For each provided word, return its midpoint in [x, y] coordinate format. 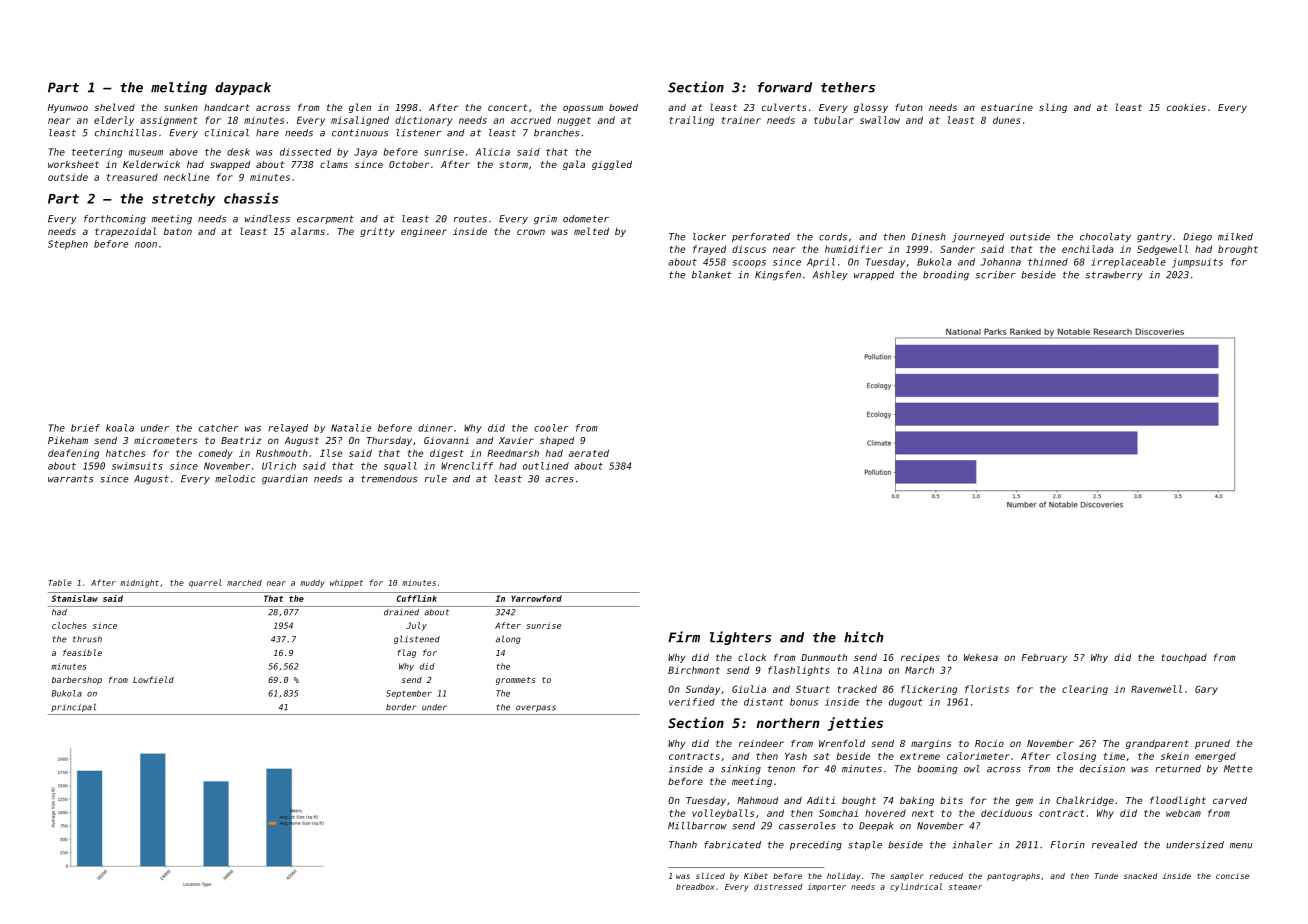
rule [436, 479]
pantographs [1013, 877]
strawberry [1114, 275]
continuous [360, 133]
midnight [139, 583]
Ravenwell [1156, 689]
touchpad [1184, 658]
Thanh [683, 845]
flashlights [798, 671]
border [401, 707]
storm [513, 164]
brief [85, 428]
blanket [712, 275]
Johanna [1001, 262]
